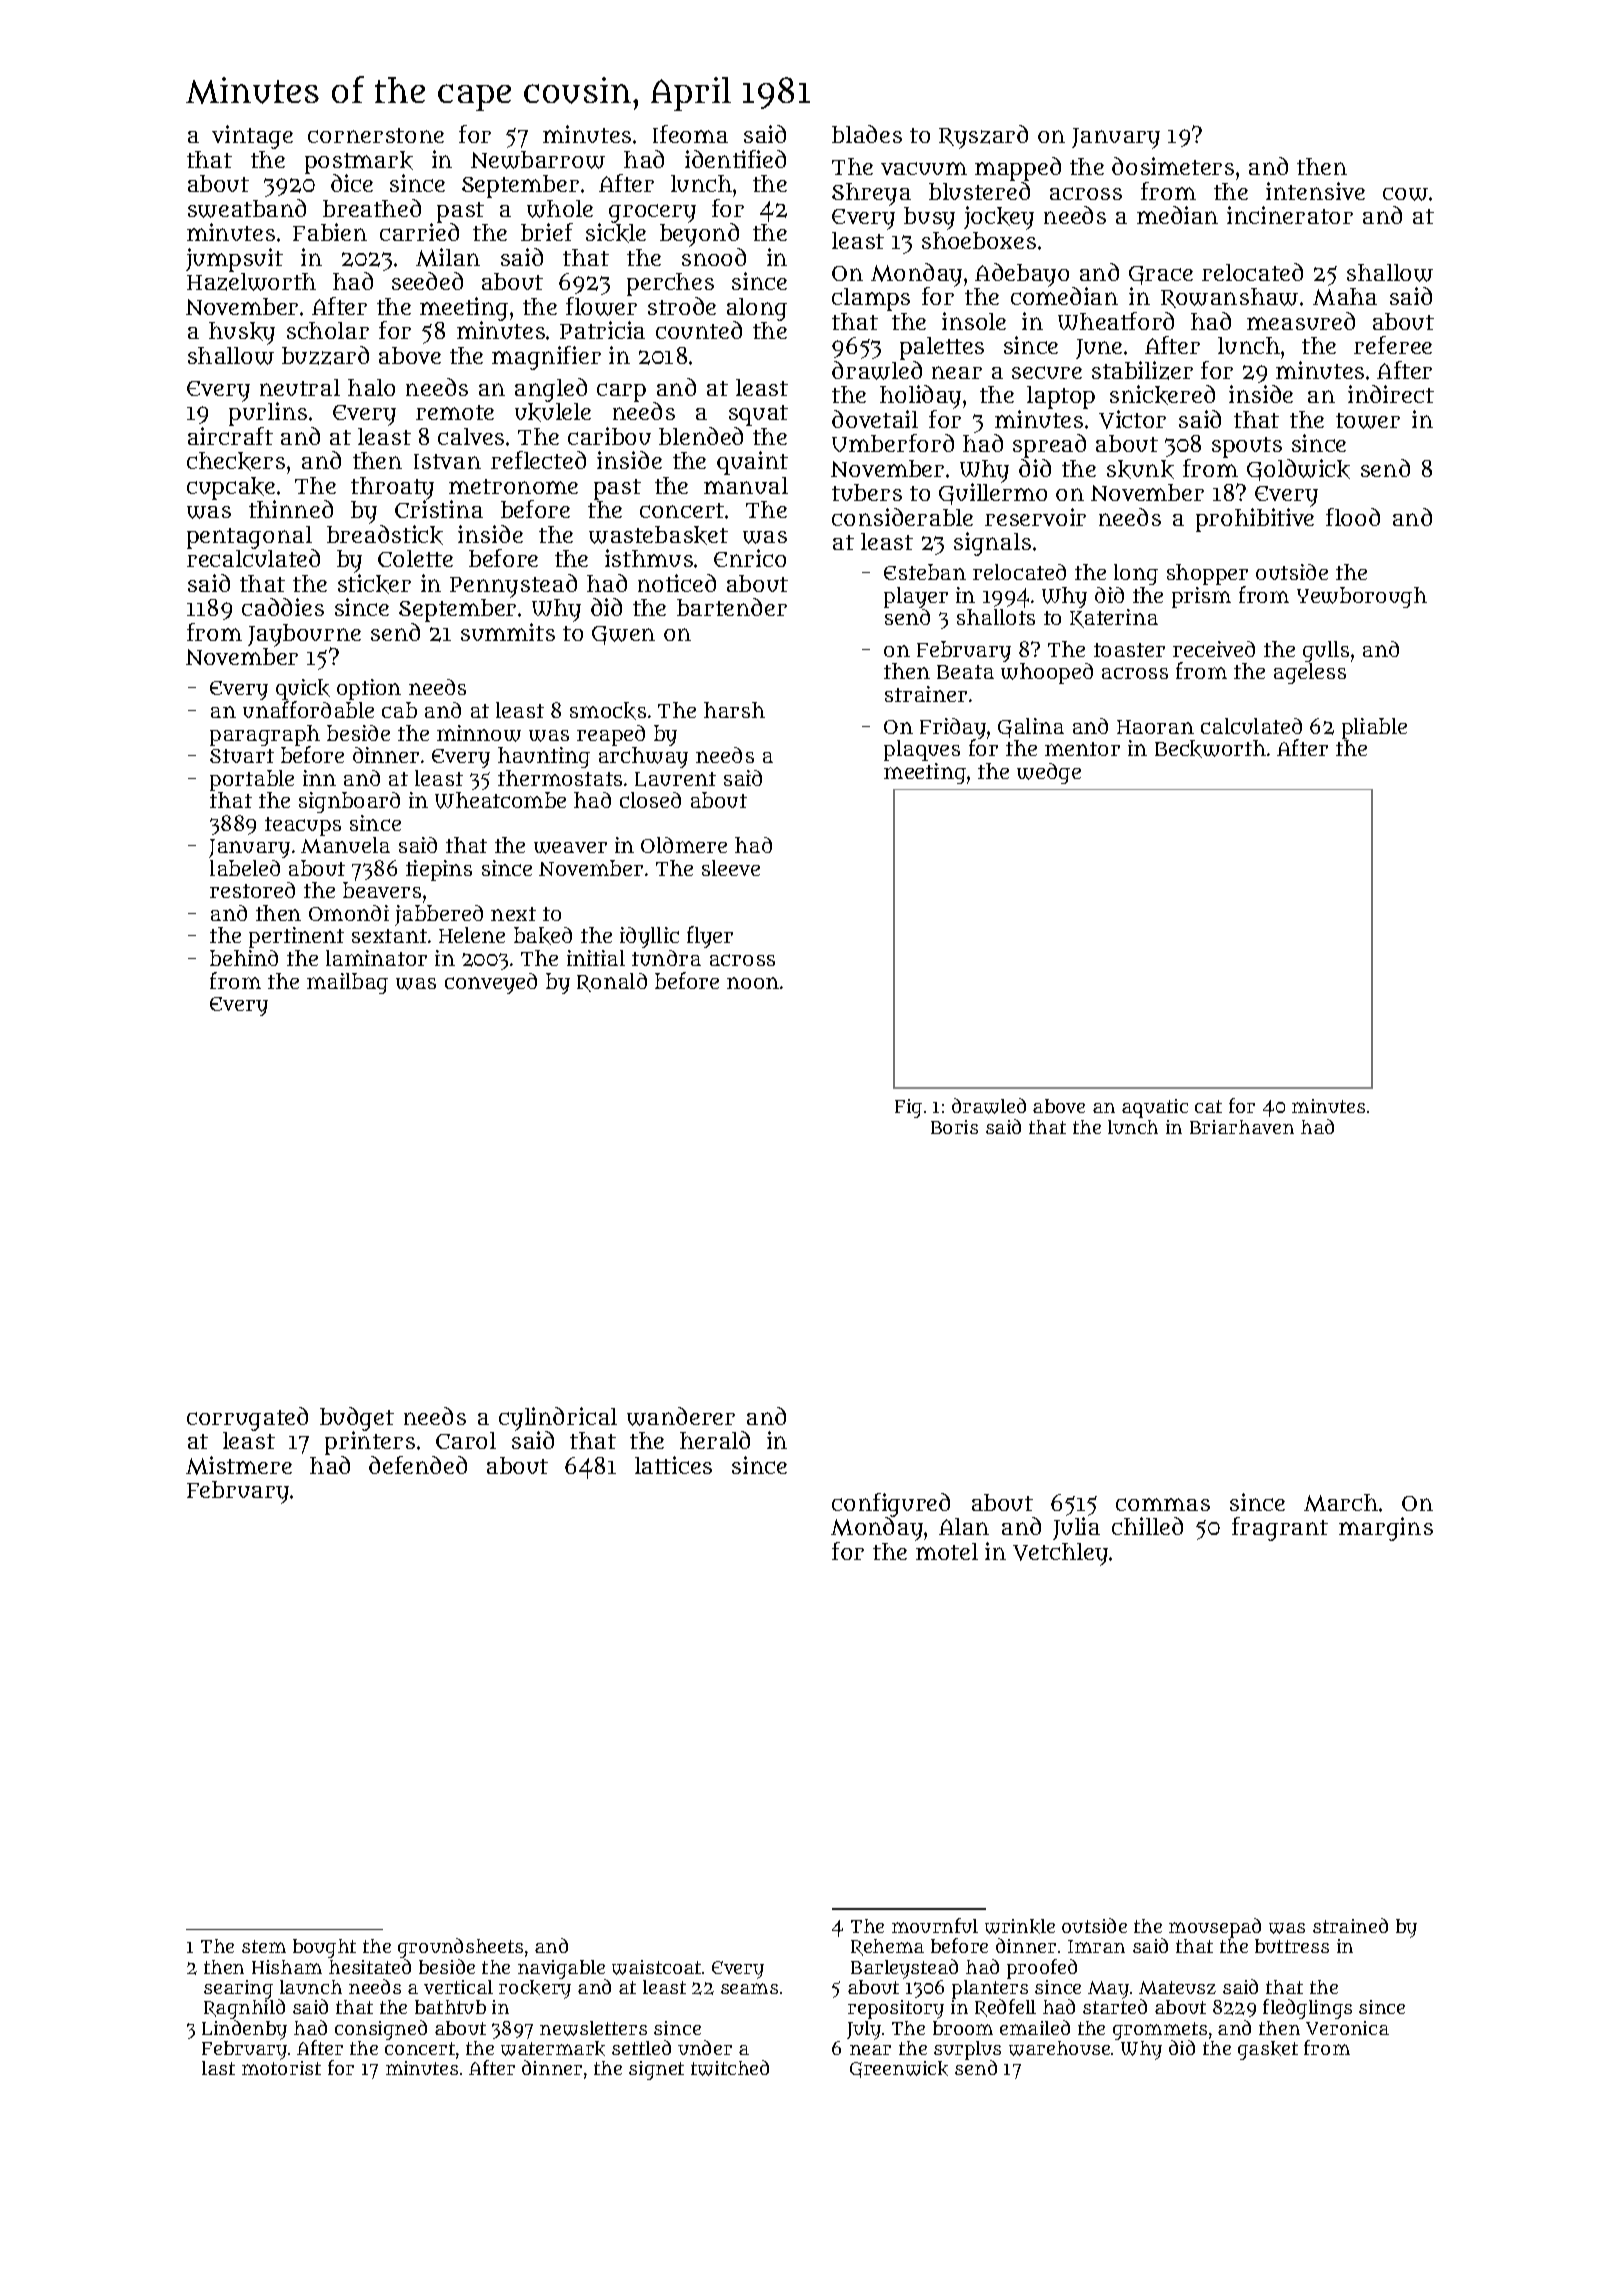  I want to click on warehouse, so click(1059, 2048).
